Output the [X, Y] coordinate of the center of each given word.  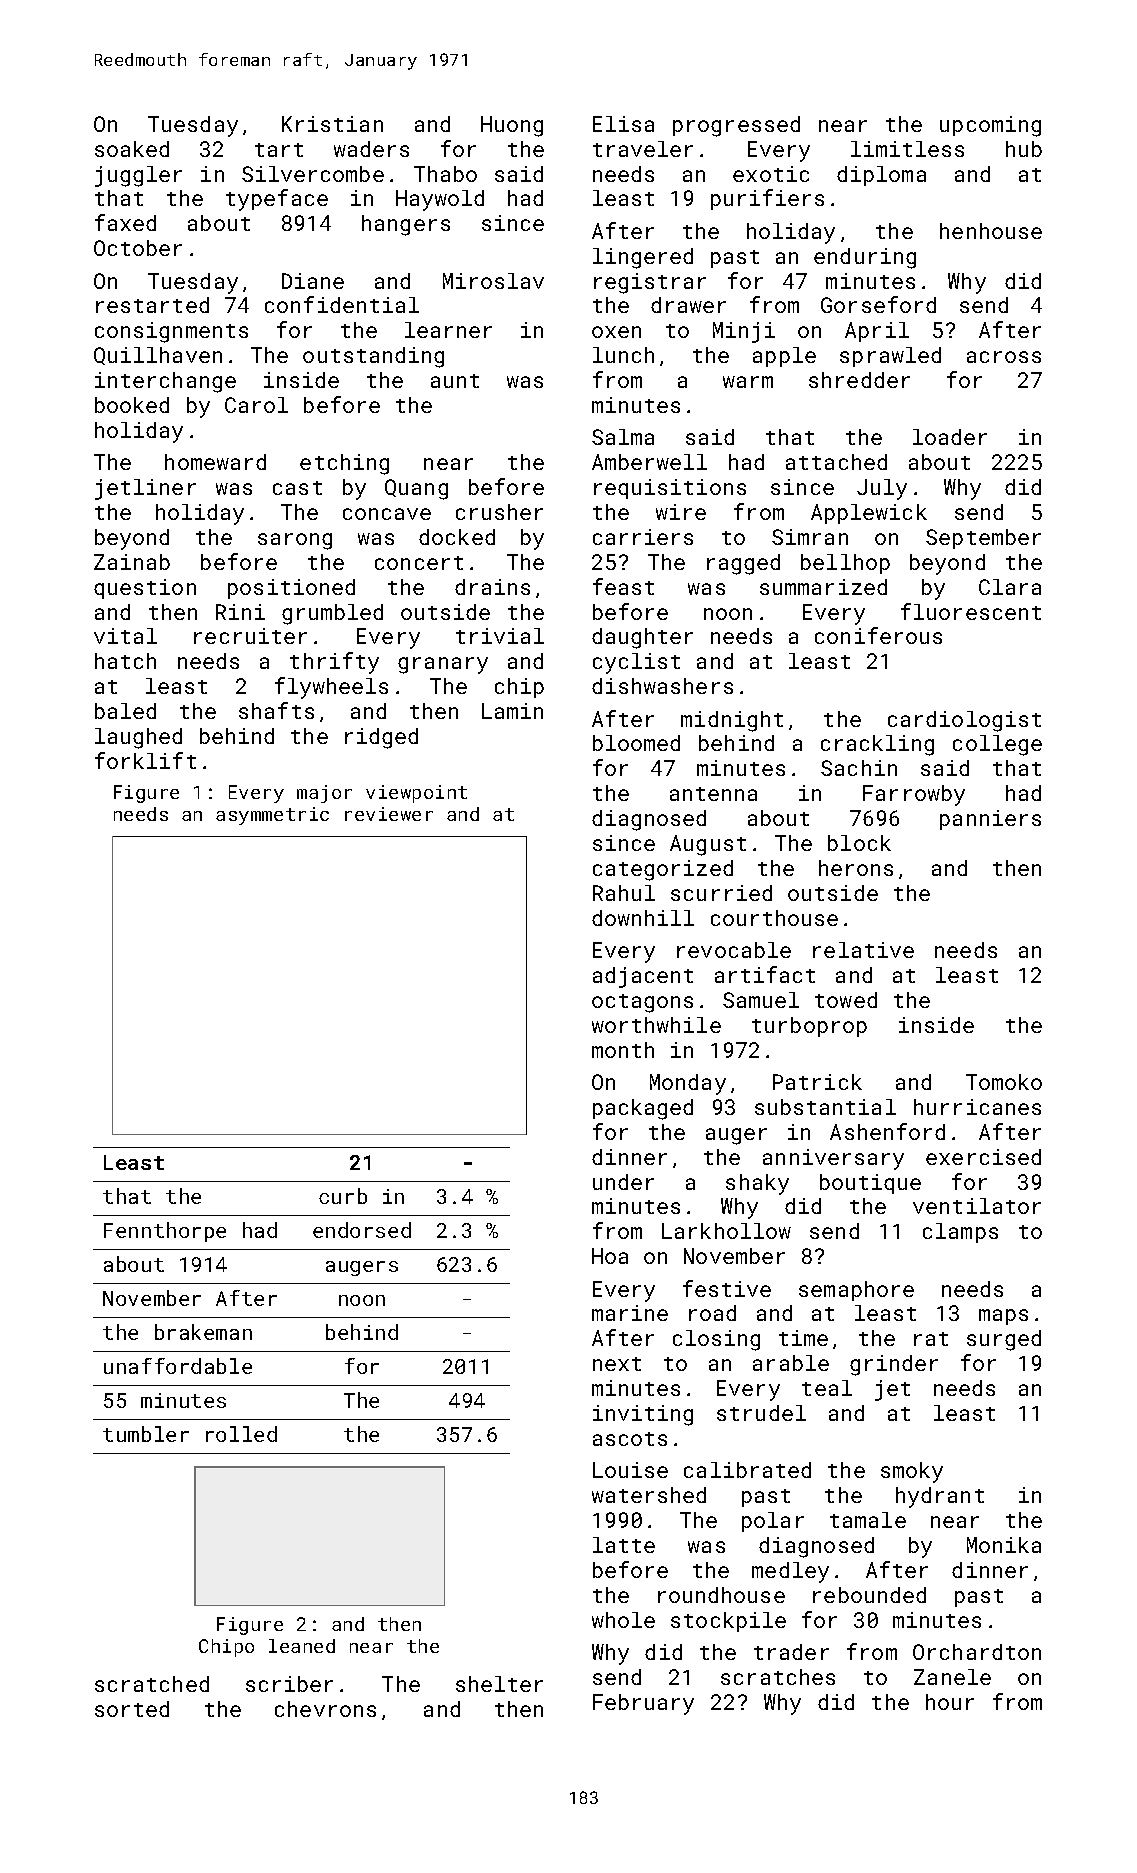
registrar [650, 283]
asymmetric [272, 816]
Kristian [332, 124]
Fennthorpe [165, 1232]
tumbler [146, 1434]
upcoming [990, 126]
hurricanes [977, 1107]
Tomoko [1004, 1082]
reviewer [389, 814]
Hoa [610, 1256]
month [623, 1050]
